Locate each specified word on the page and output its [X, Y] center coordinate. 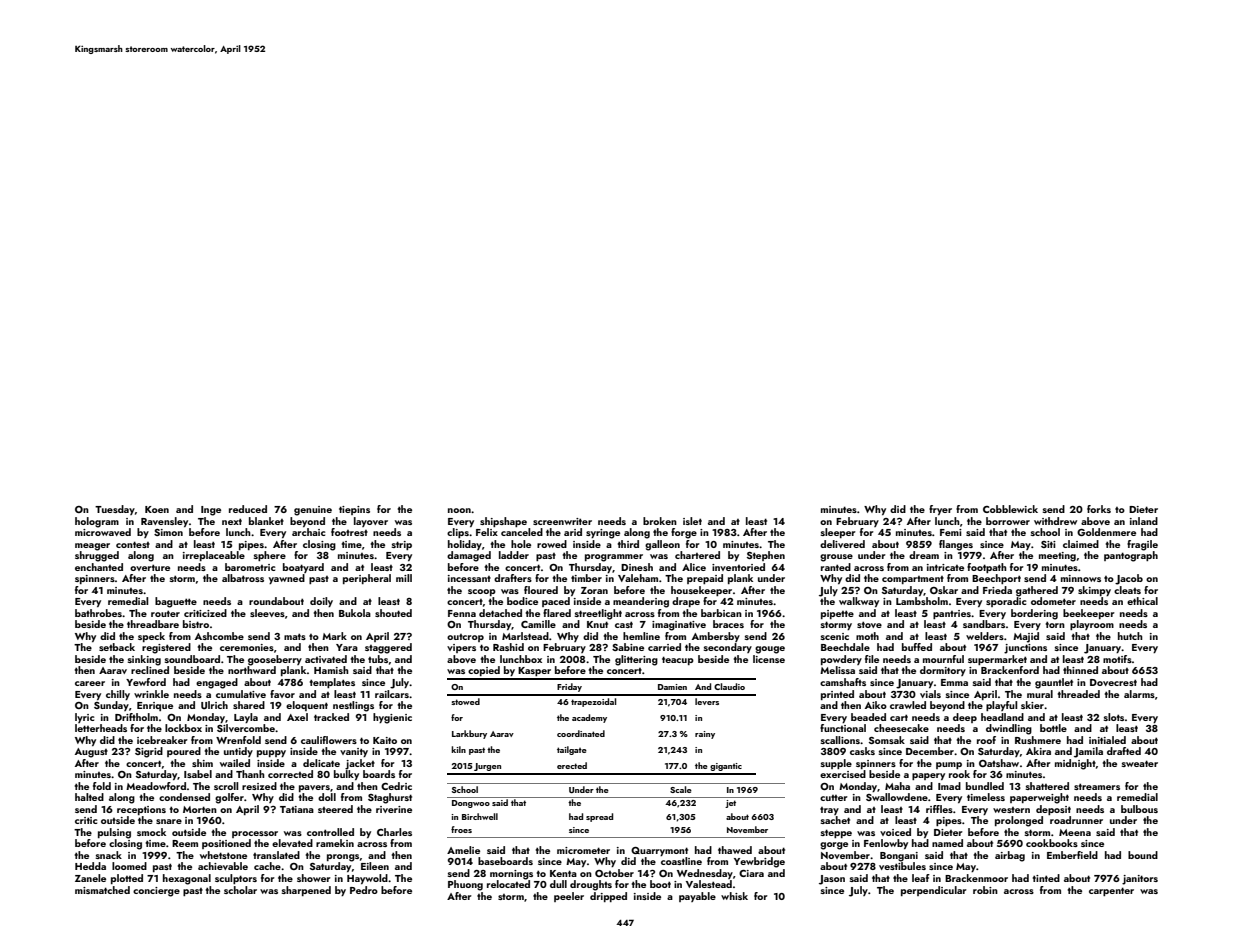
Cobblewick [1010, 509]
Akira [1038, 751]
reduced [248, 509]
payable [697, 897]
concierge [156, 892]
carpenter [1111, 891]
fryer [940, 510]
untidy [238, 752]
